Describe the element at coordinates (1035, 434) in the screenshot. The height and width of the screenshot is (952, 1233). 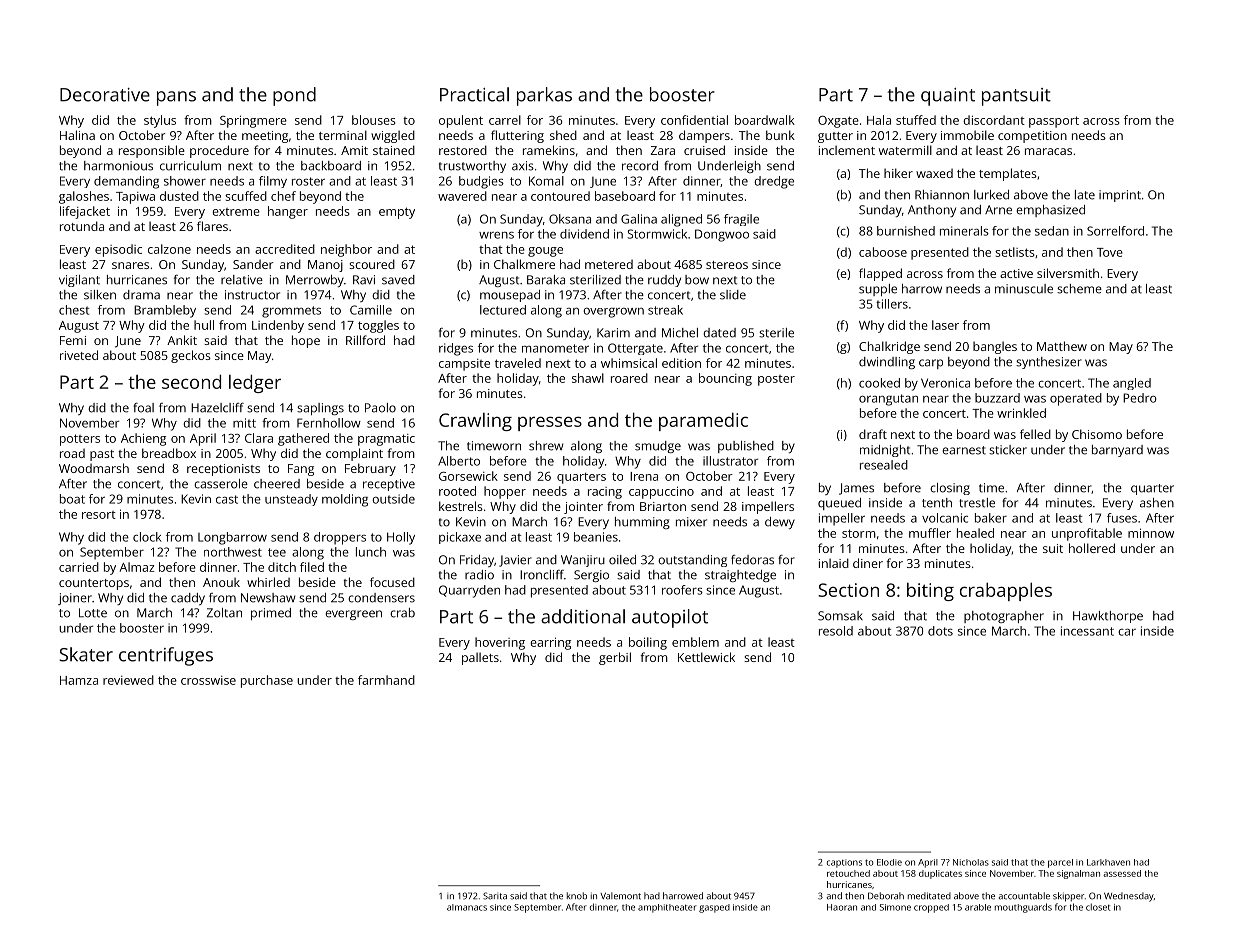
I see `felled` at that location.
